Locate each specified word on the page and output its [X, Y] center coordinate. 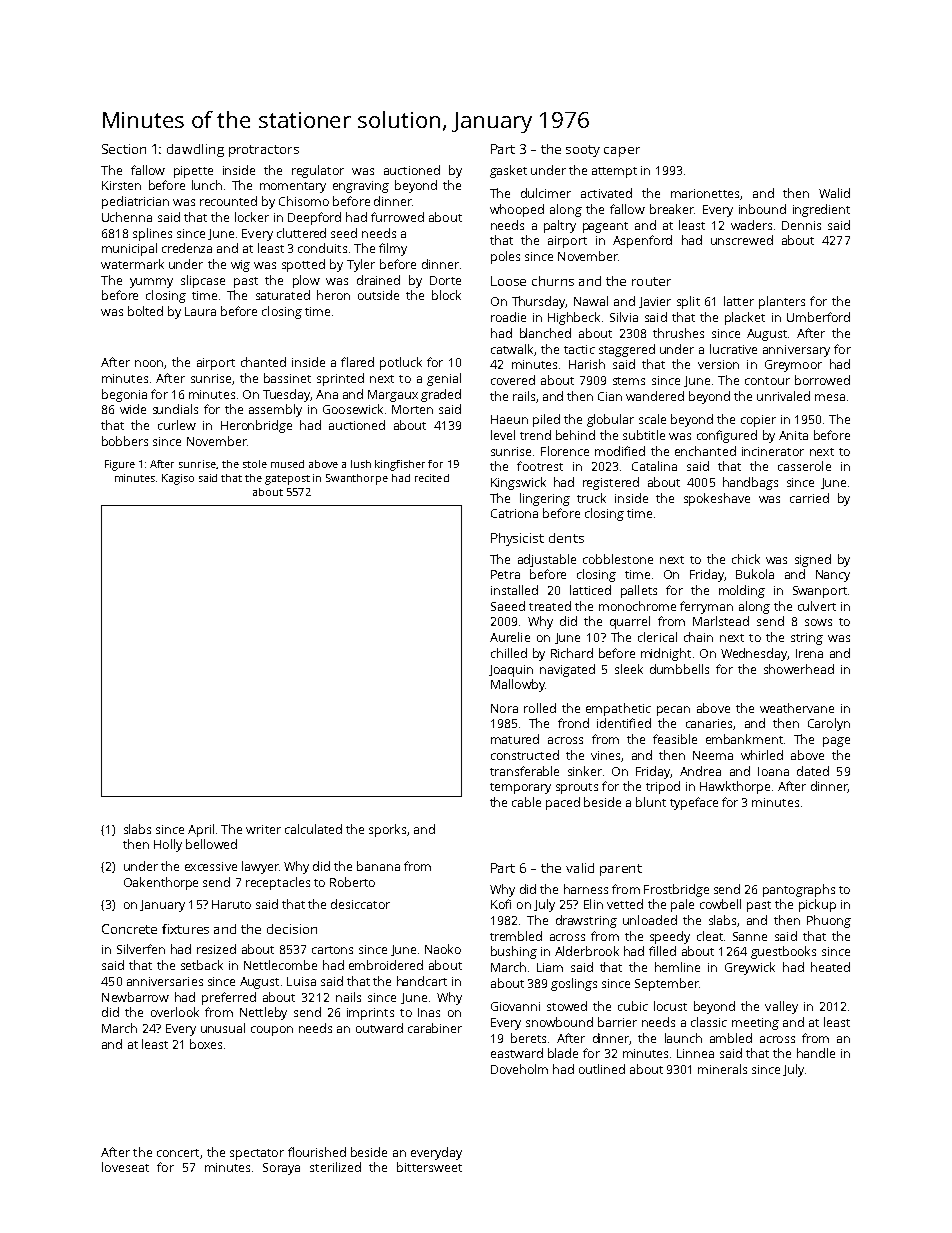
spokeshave [717, 499]
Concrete [129, 929]
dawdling [195, 150]
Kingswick [518, 483]
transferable [524, 771]
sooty [583, 151]
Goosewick [353, 409]
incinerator [773, 451]
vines [605, 755]
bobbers [125, 441]
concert [178, 1153]
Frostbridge [676, 890]
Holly [168, 845]
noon [149, 363]
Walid [834, 193]
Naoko [443, 949]
